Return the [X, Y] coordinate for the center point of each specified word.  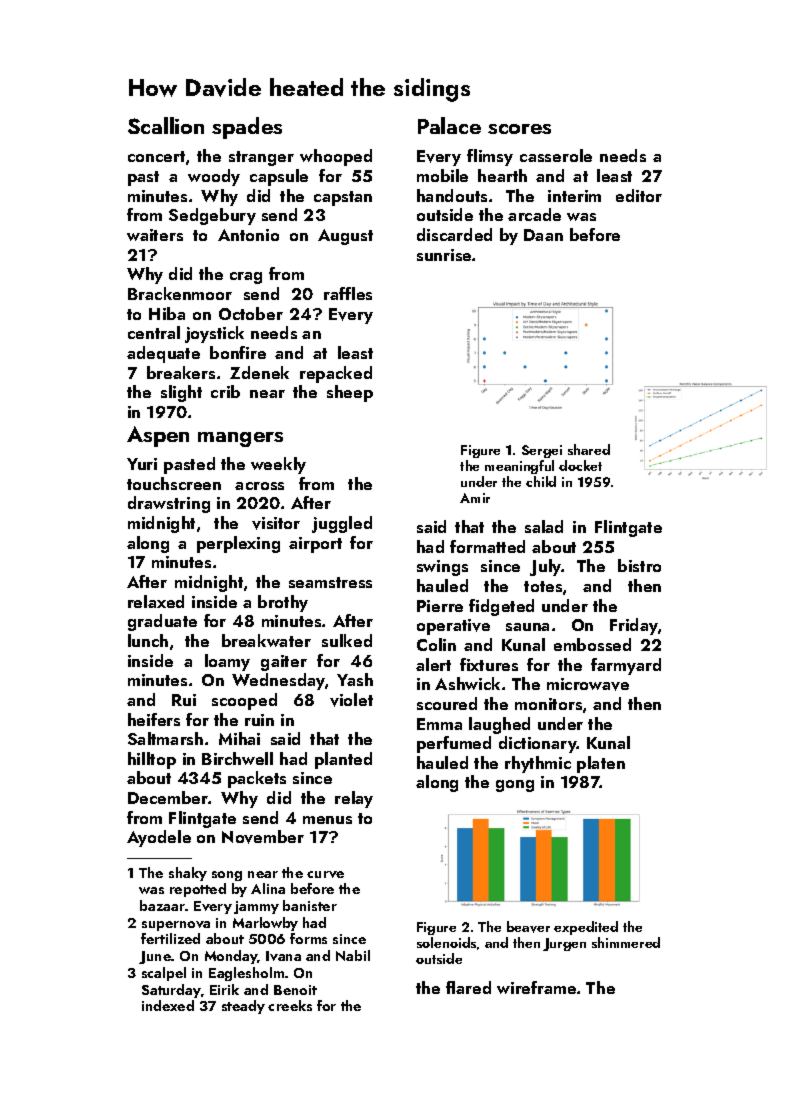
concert [156, 156]
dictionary [538, 744]
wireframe [536, 987]
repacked [336, 374]
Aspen [158, 436]
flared [468, 987]
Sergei [542, 451]
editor [639, 195]
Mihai [239, 738]
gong [515, 786]
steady [243, 1007]
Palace [449, 125]
